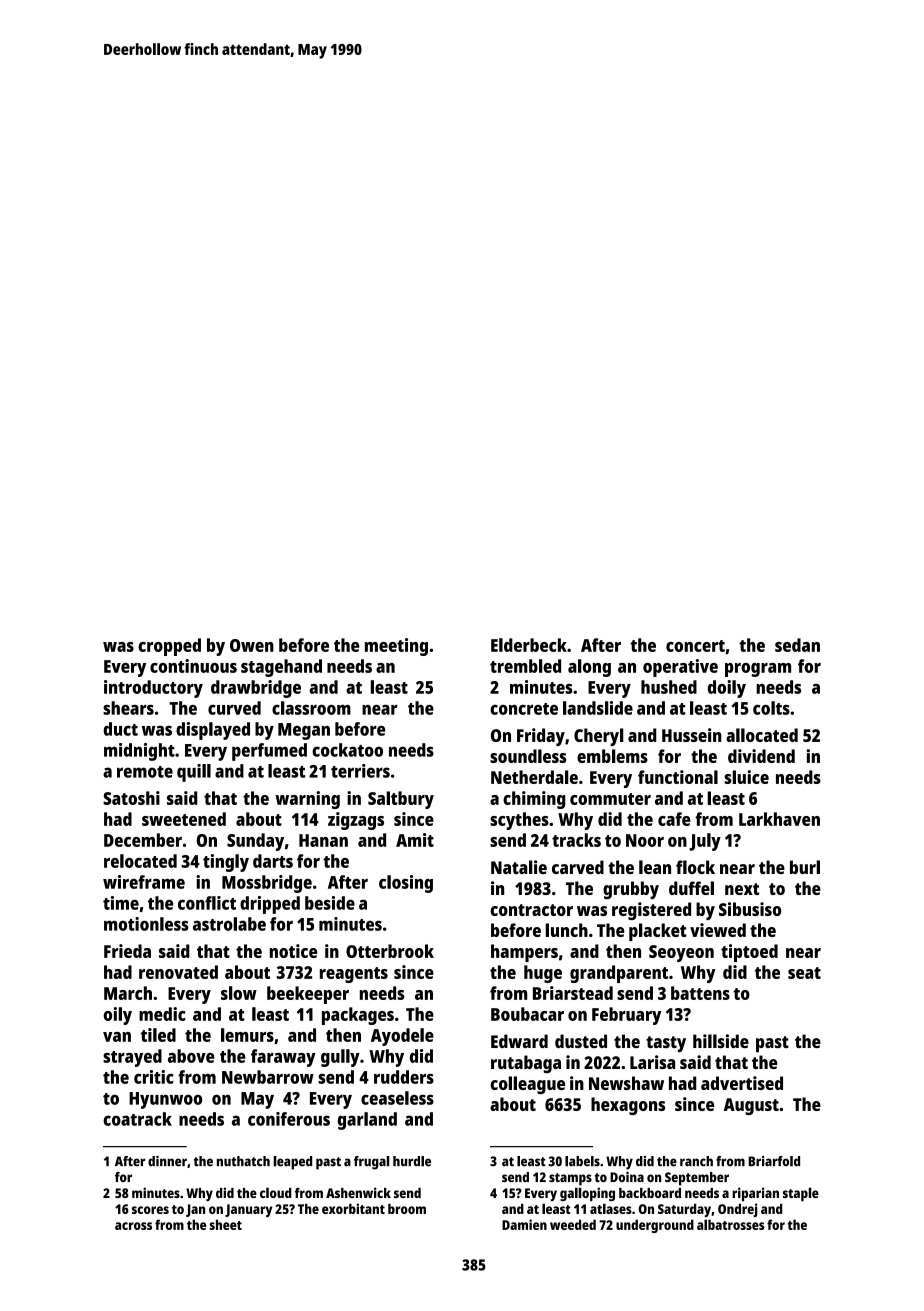 This screenshot has width=924, height=1311. Describe the element at coordinates (628, 1106) in the screenshot. I see `hexagons` at that location.
